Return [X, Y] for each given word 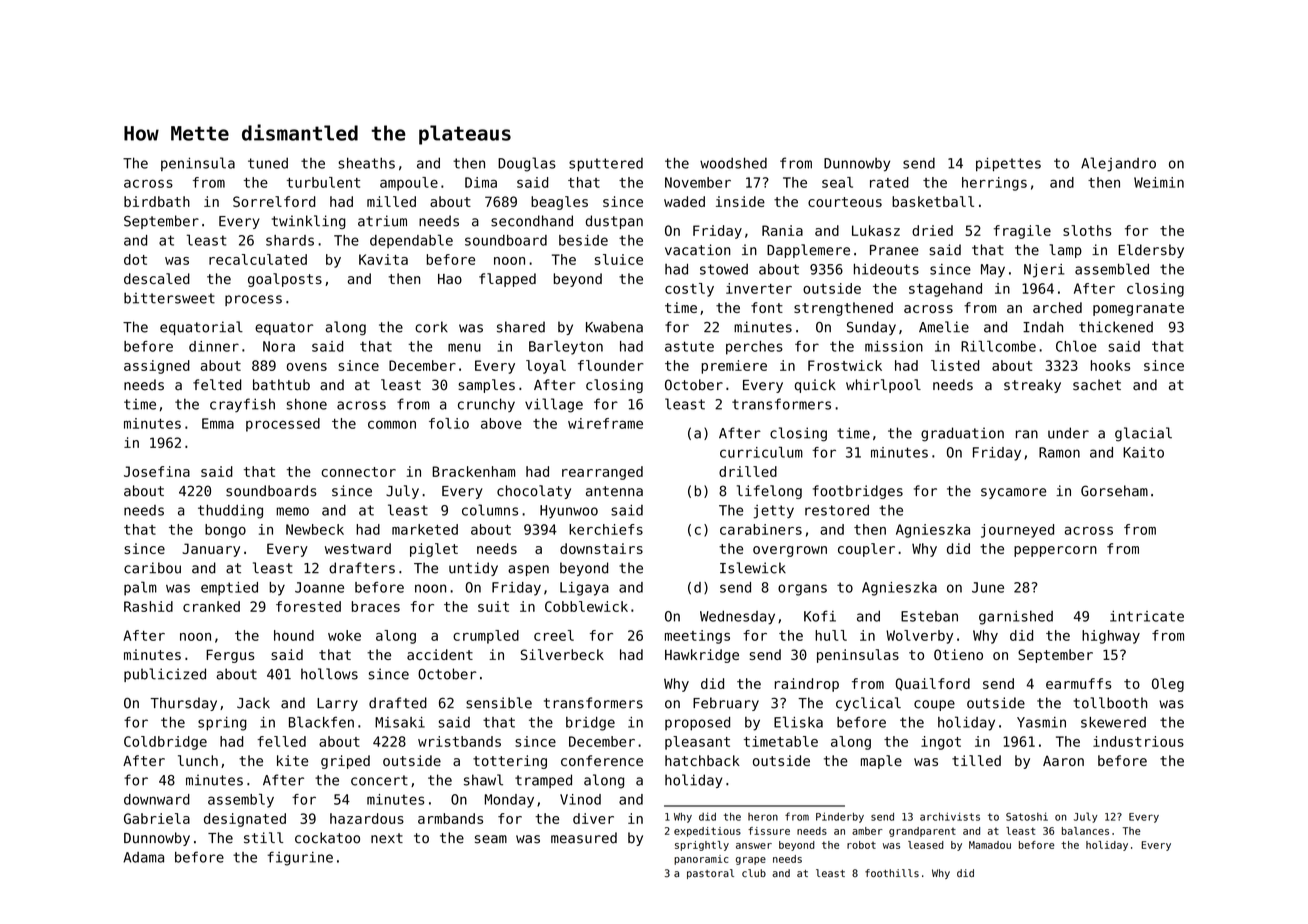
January [211, 550]
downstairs [601, 548]
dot [135, 259]
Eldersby [1151, 251]
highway [1111, 637]
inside [740, 201]
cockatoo [327, 838]
